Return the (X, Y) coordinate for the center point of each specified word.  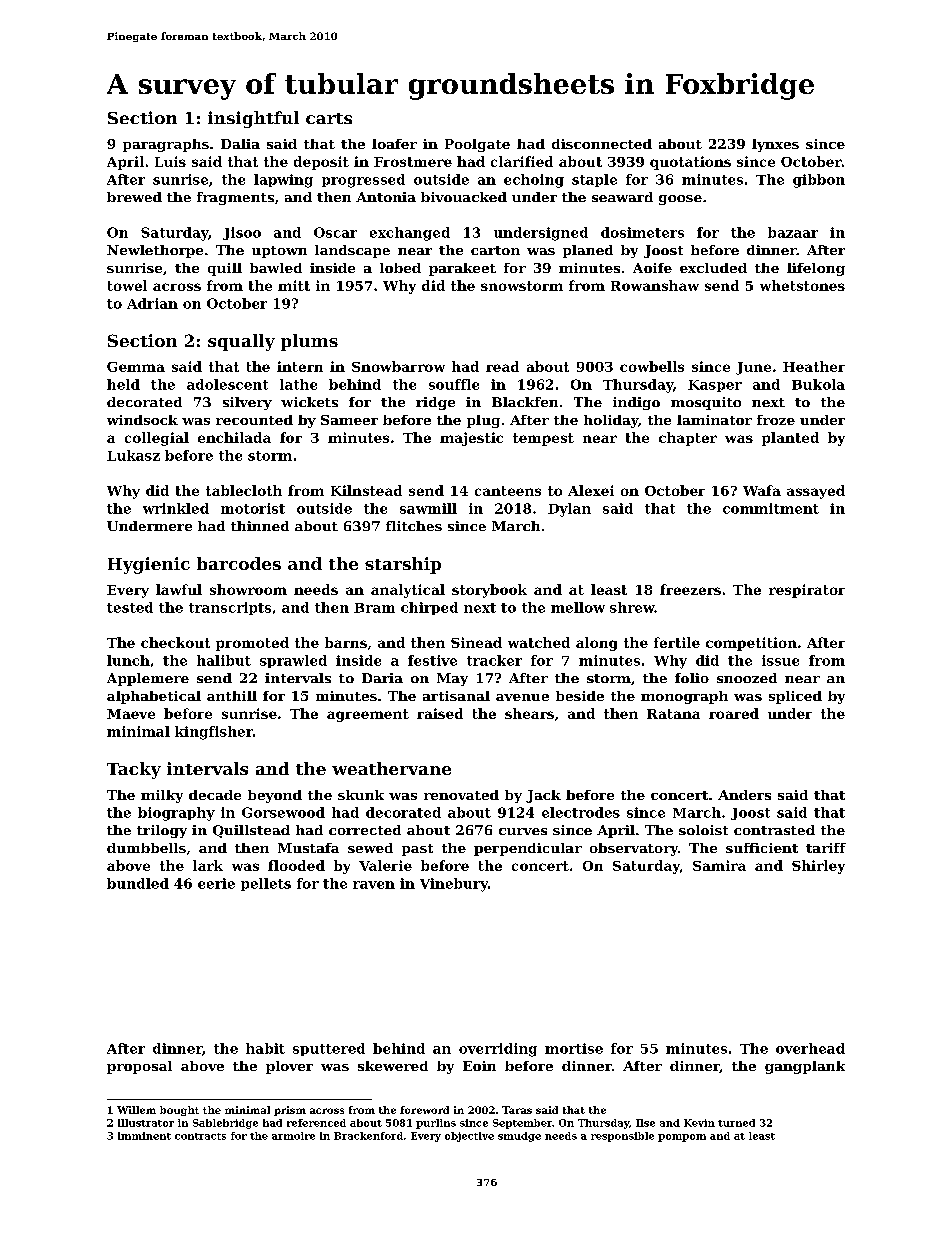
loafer (394, 144)
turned (736, 1123)
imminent (144, 1136)
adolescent (227, 384)
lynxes (775, 145)
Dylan (569, 510)
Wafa (762, 490)
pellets (266, 884)
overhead (810, 1048)
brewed (134, 197)
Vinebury (454, 885)
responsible (622, 1137)
